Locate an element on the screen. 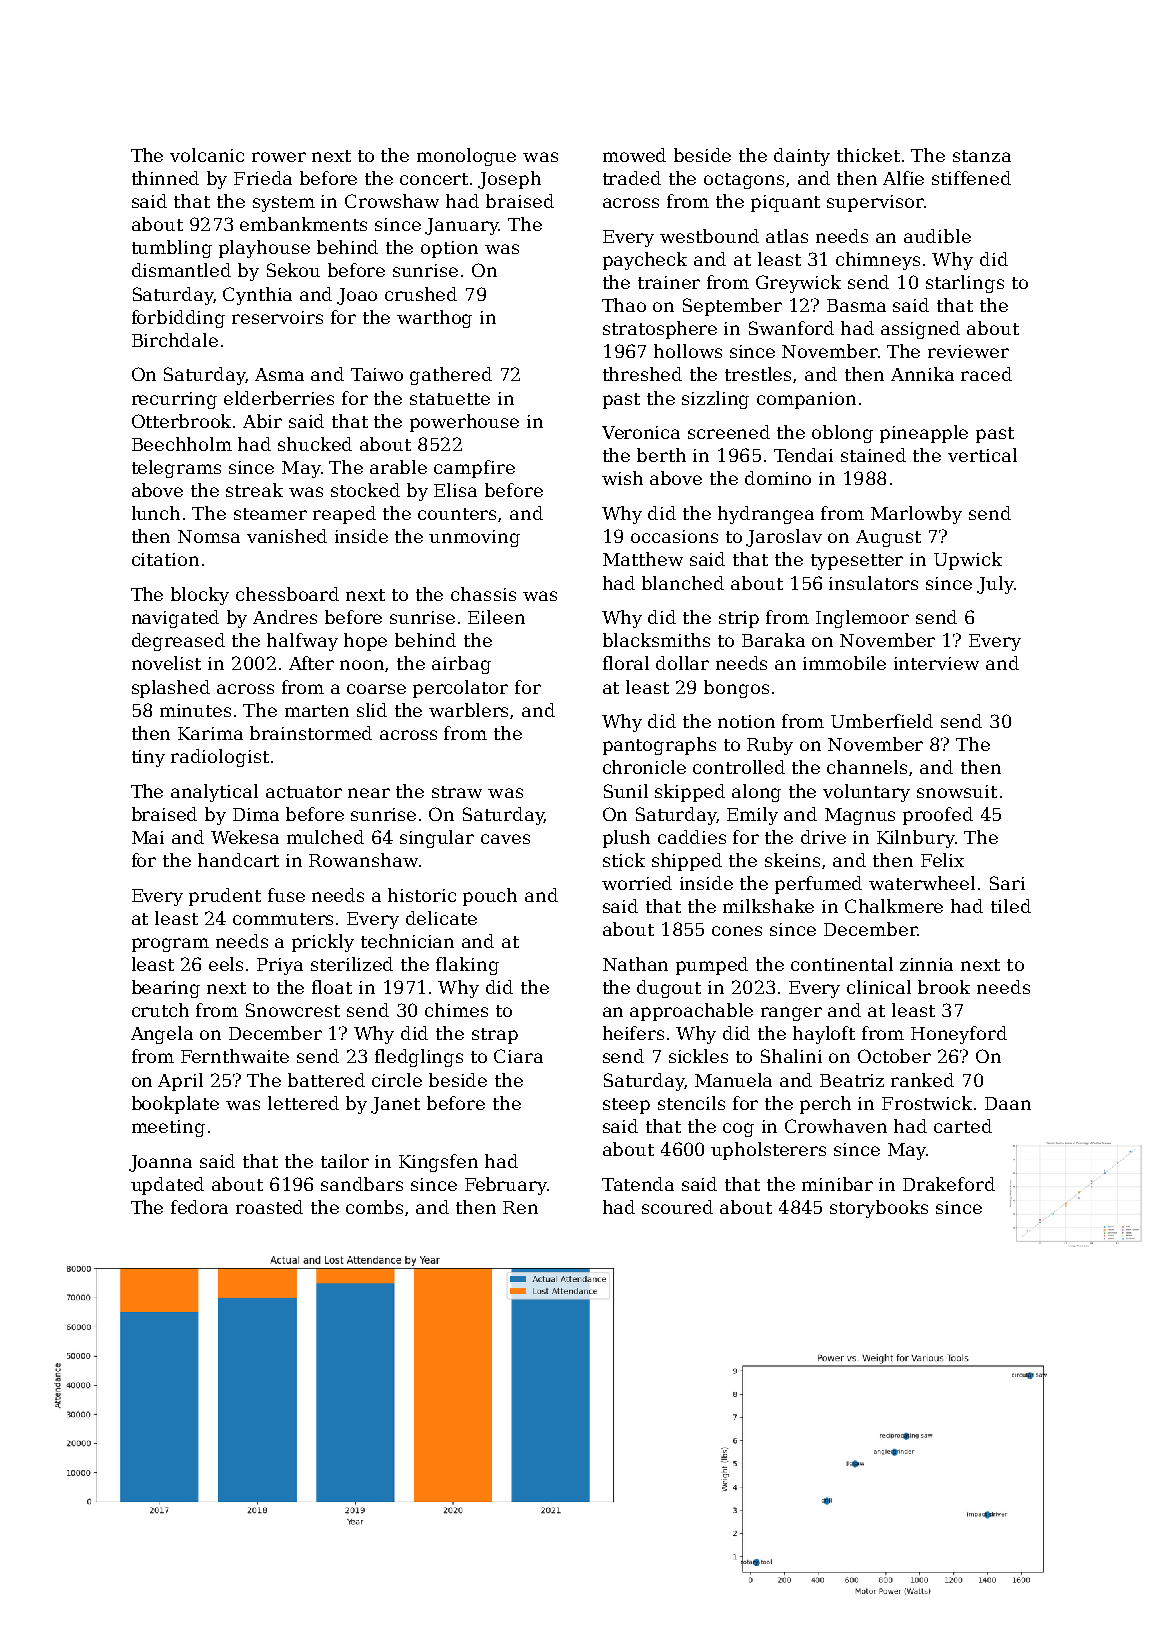 The image size is (1163, 1644). storybooks is located at coordinates (879, 1209).
